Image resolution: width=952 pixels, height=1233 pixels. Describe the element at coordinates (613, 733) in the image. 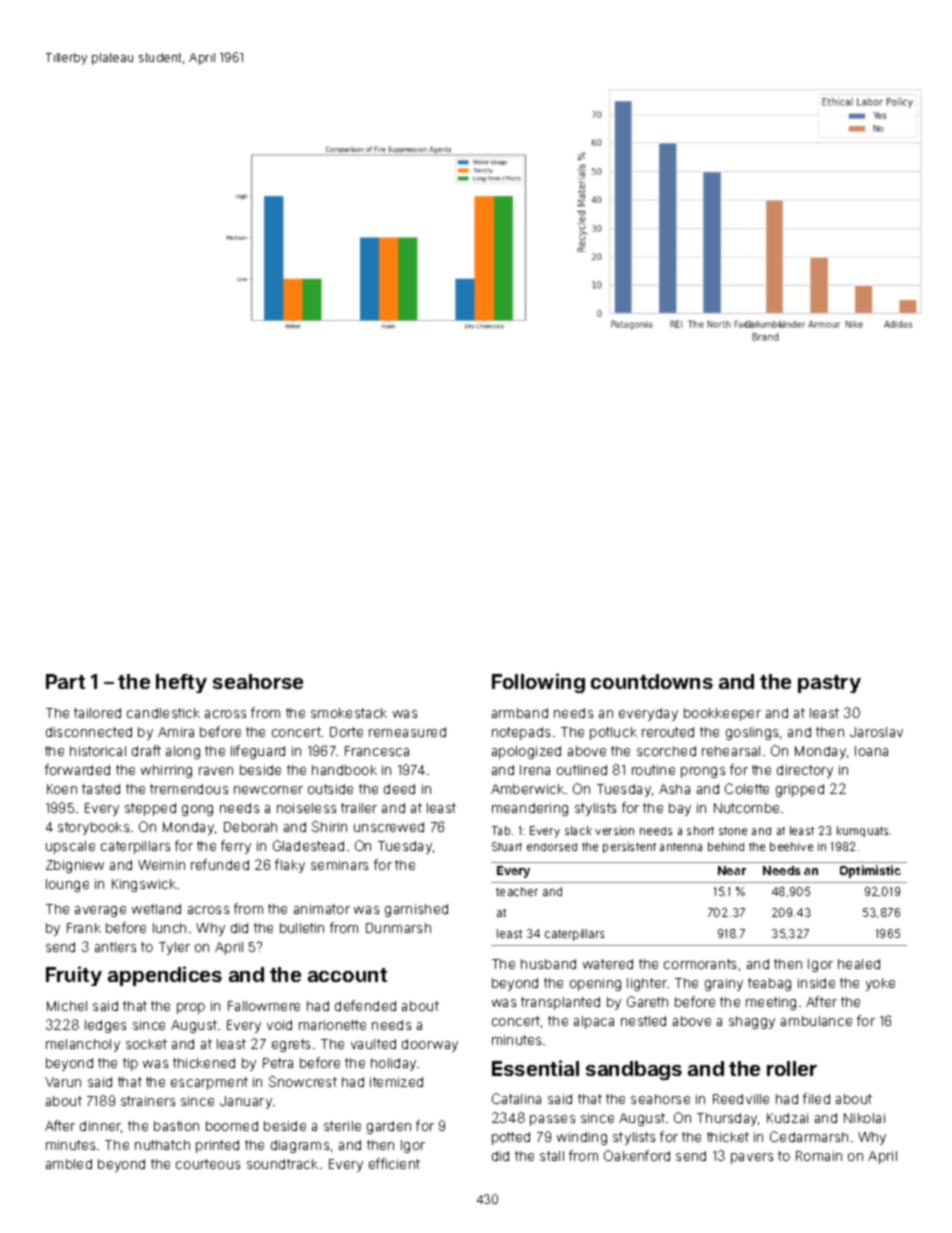

I see `potluck` at that location.
